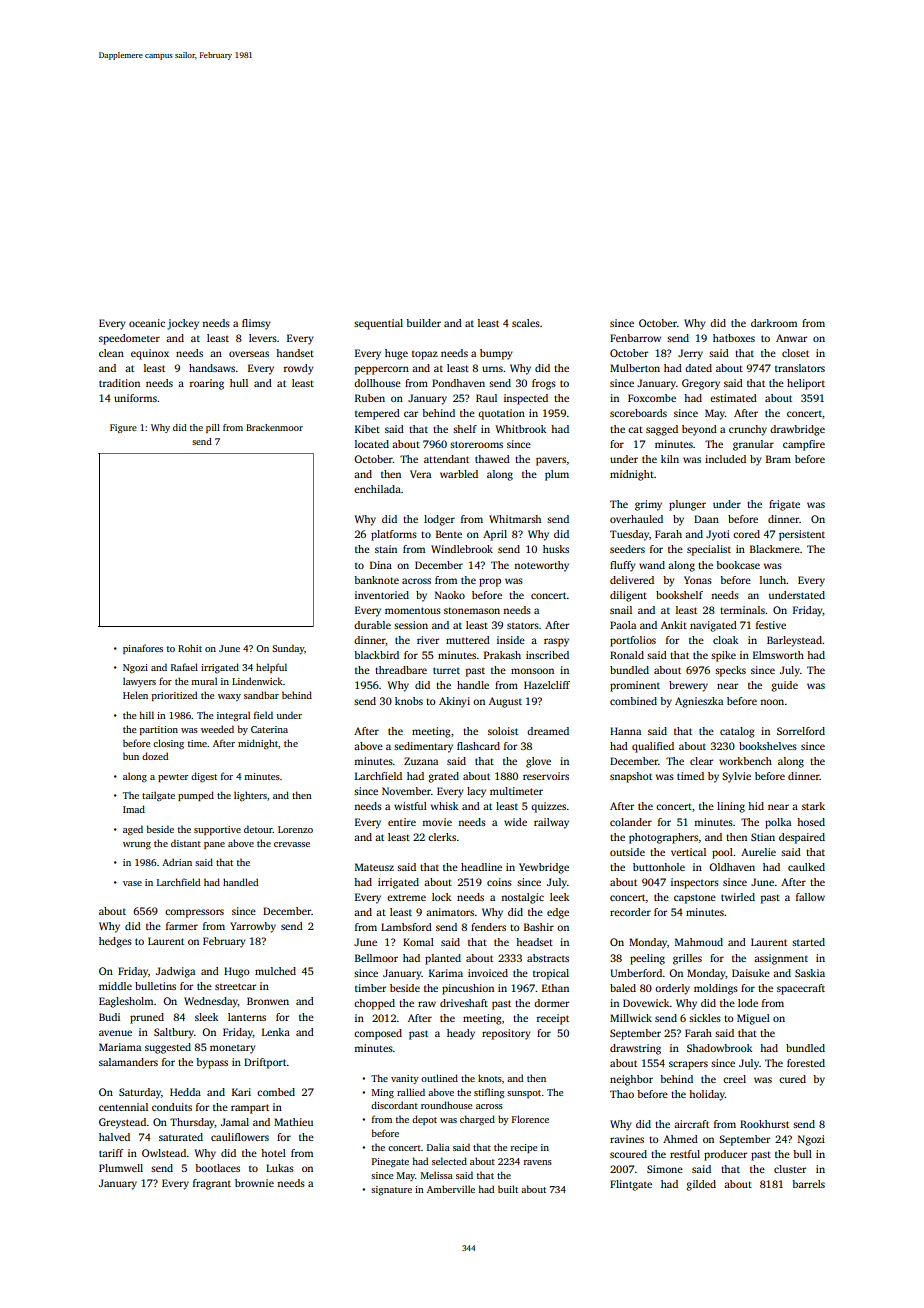 This screenshot has height=1308, width=924. I want to click on drawbridge, so click(797, 430).
